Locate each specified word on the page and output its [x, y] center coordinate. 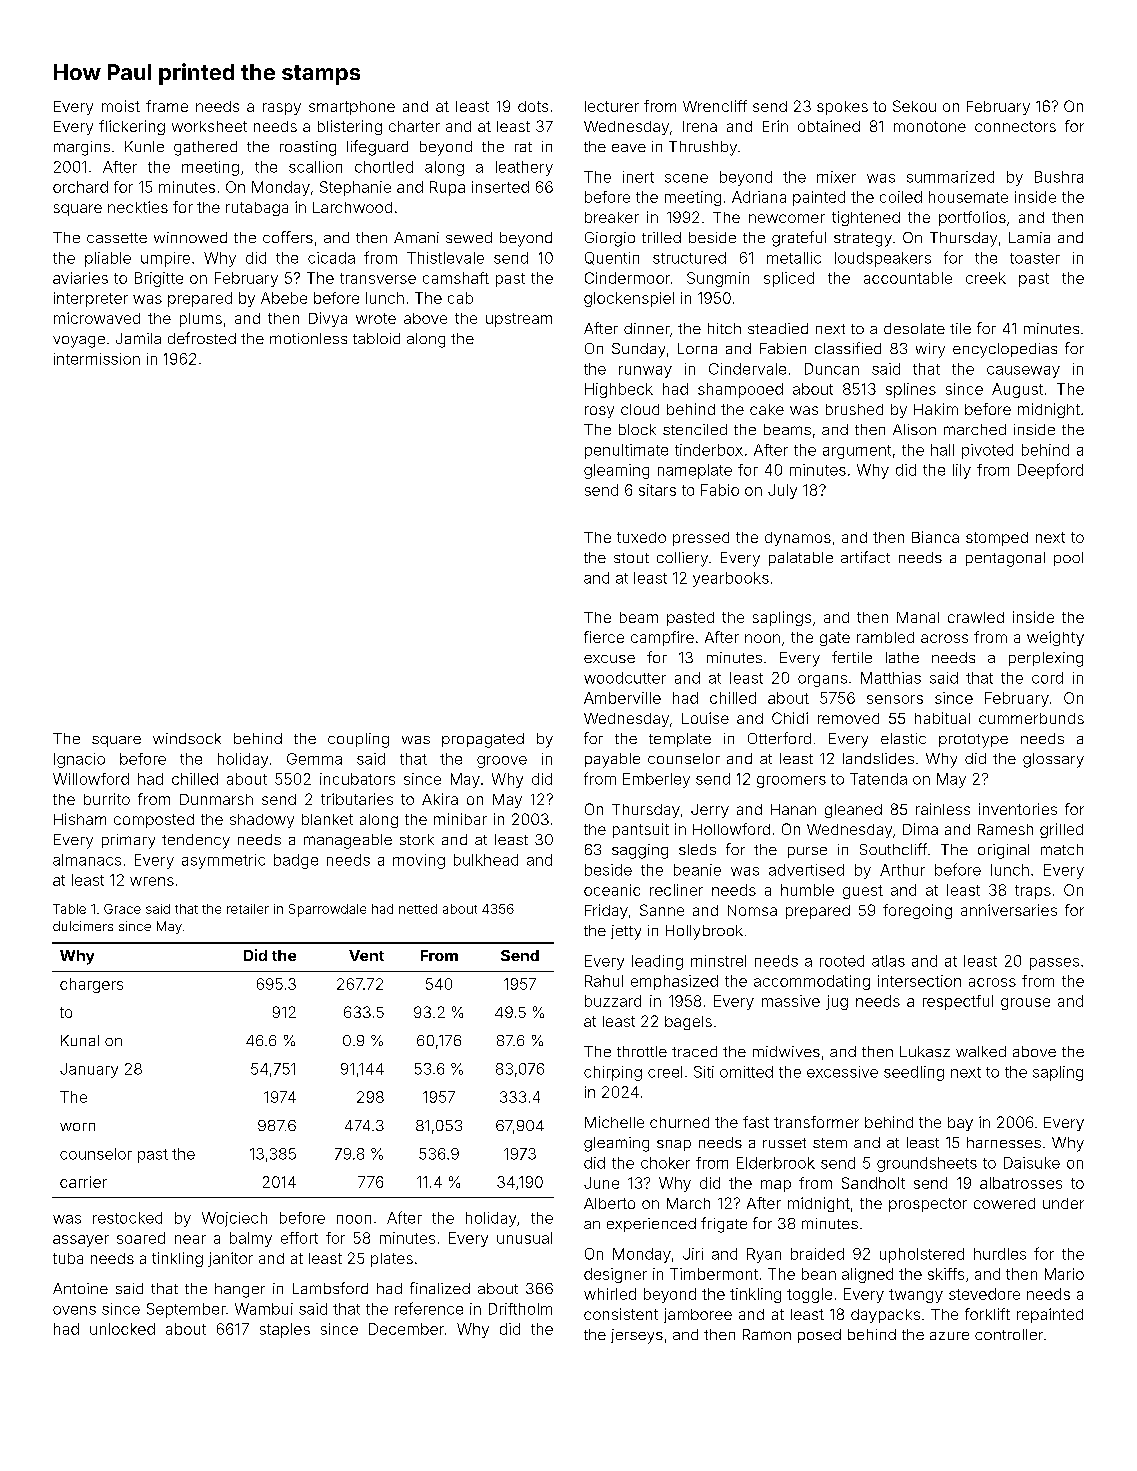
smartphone [352, 108]
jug [837, 1002]
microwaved [97, 318]
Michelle [614, 1122]
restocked [127, 1218]
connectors [1015, 126]
